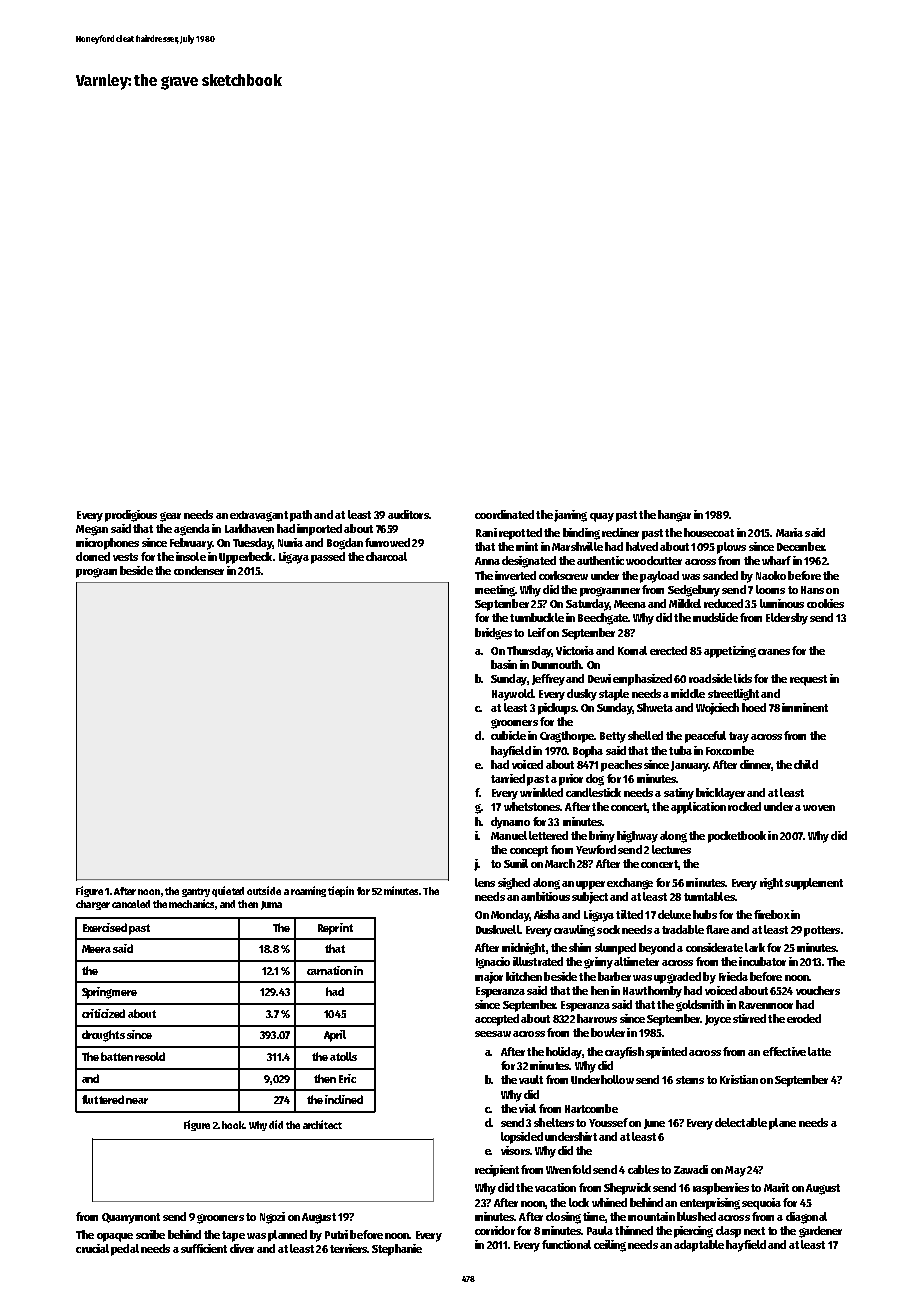  I want to click on functional, so click(566, 1244).
